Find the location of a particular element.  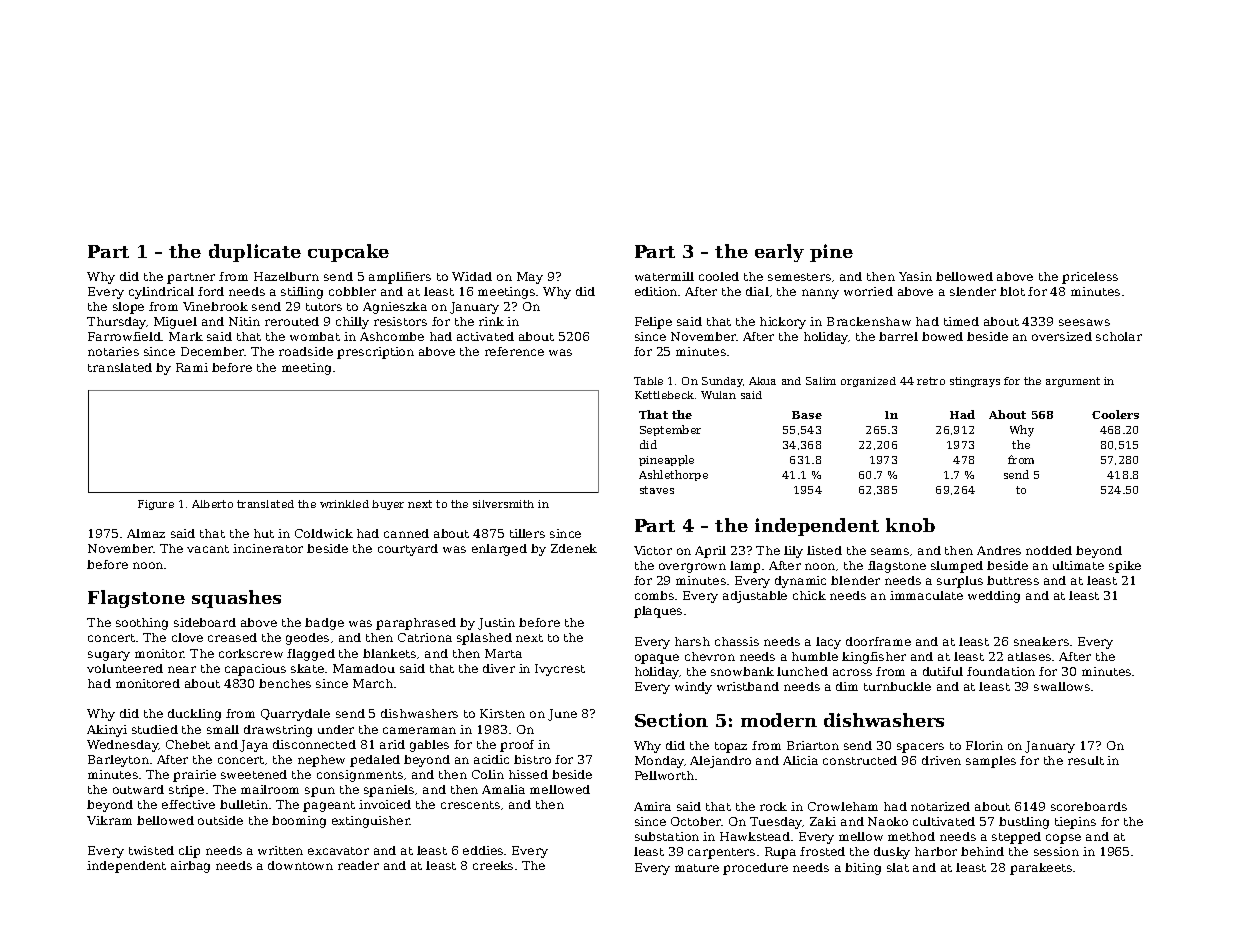

geodes is located at coordinates (307, 639).
